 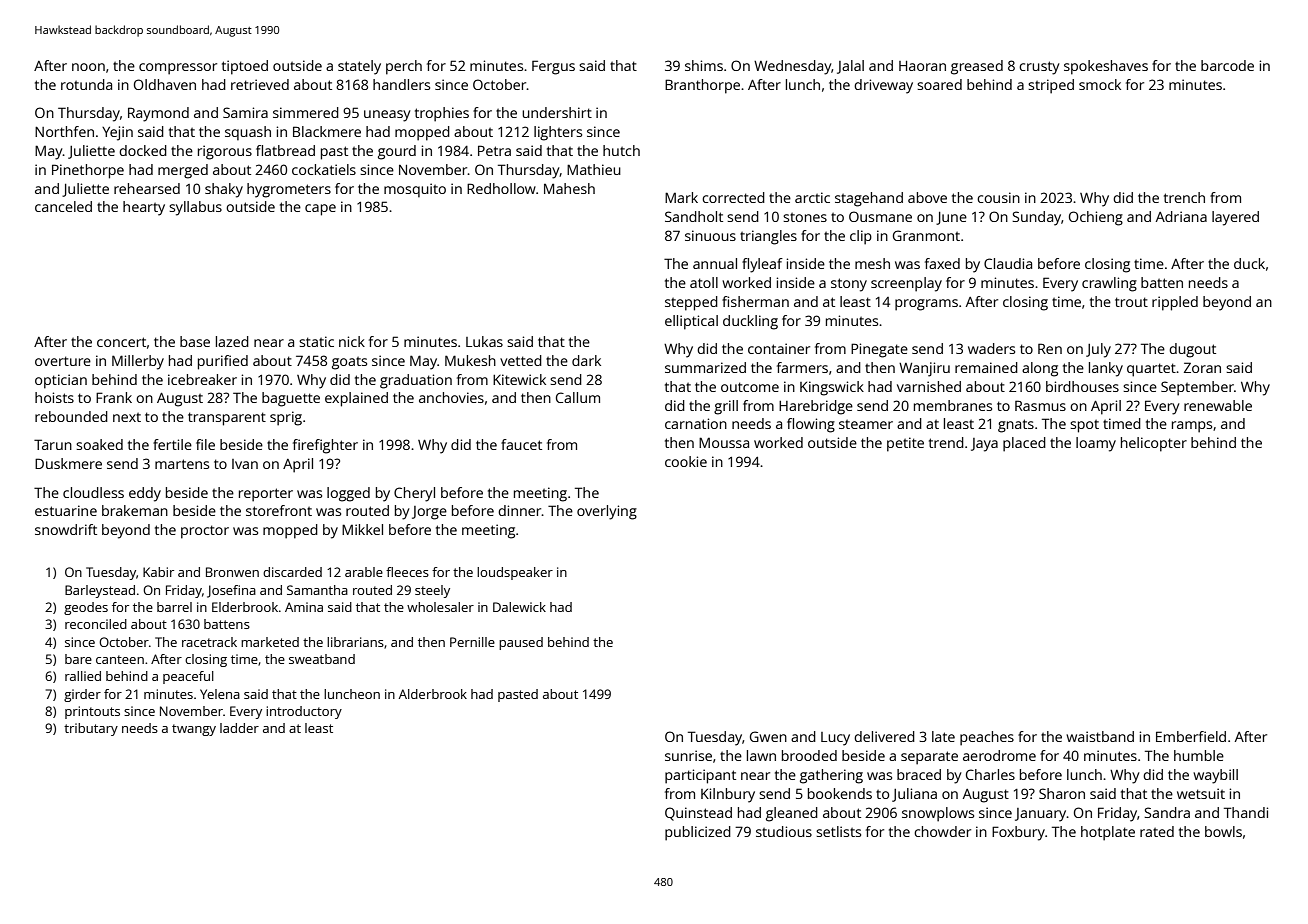 What do you see at coordinates (121, 342) in the image?
I see `concert` at bounding box center [121, 342].
